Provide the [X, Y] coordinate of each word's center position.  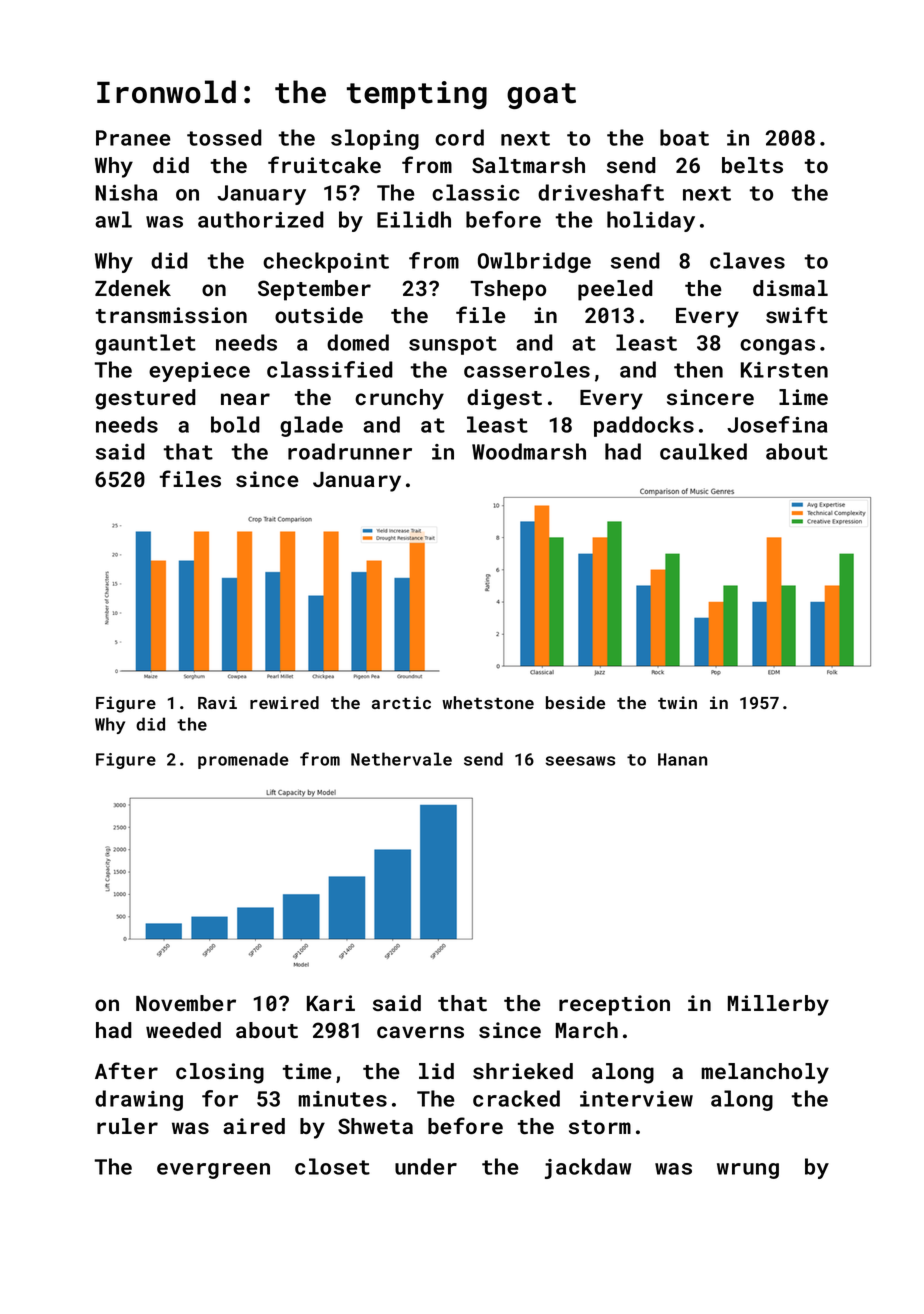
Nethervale [401, 759]
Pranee [133, 138]
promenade [243, 760]
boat [684, 137]
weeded [183, 1030]
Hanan [683, 759]
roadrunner [350, 451]
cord [459, 137]
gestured [145, 399]
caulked [703, 451]
